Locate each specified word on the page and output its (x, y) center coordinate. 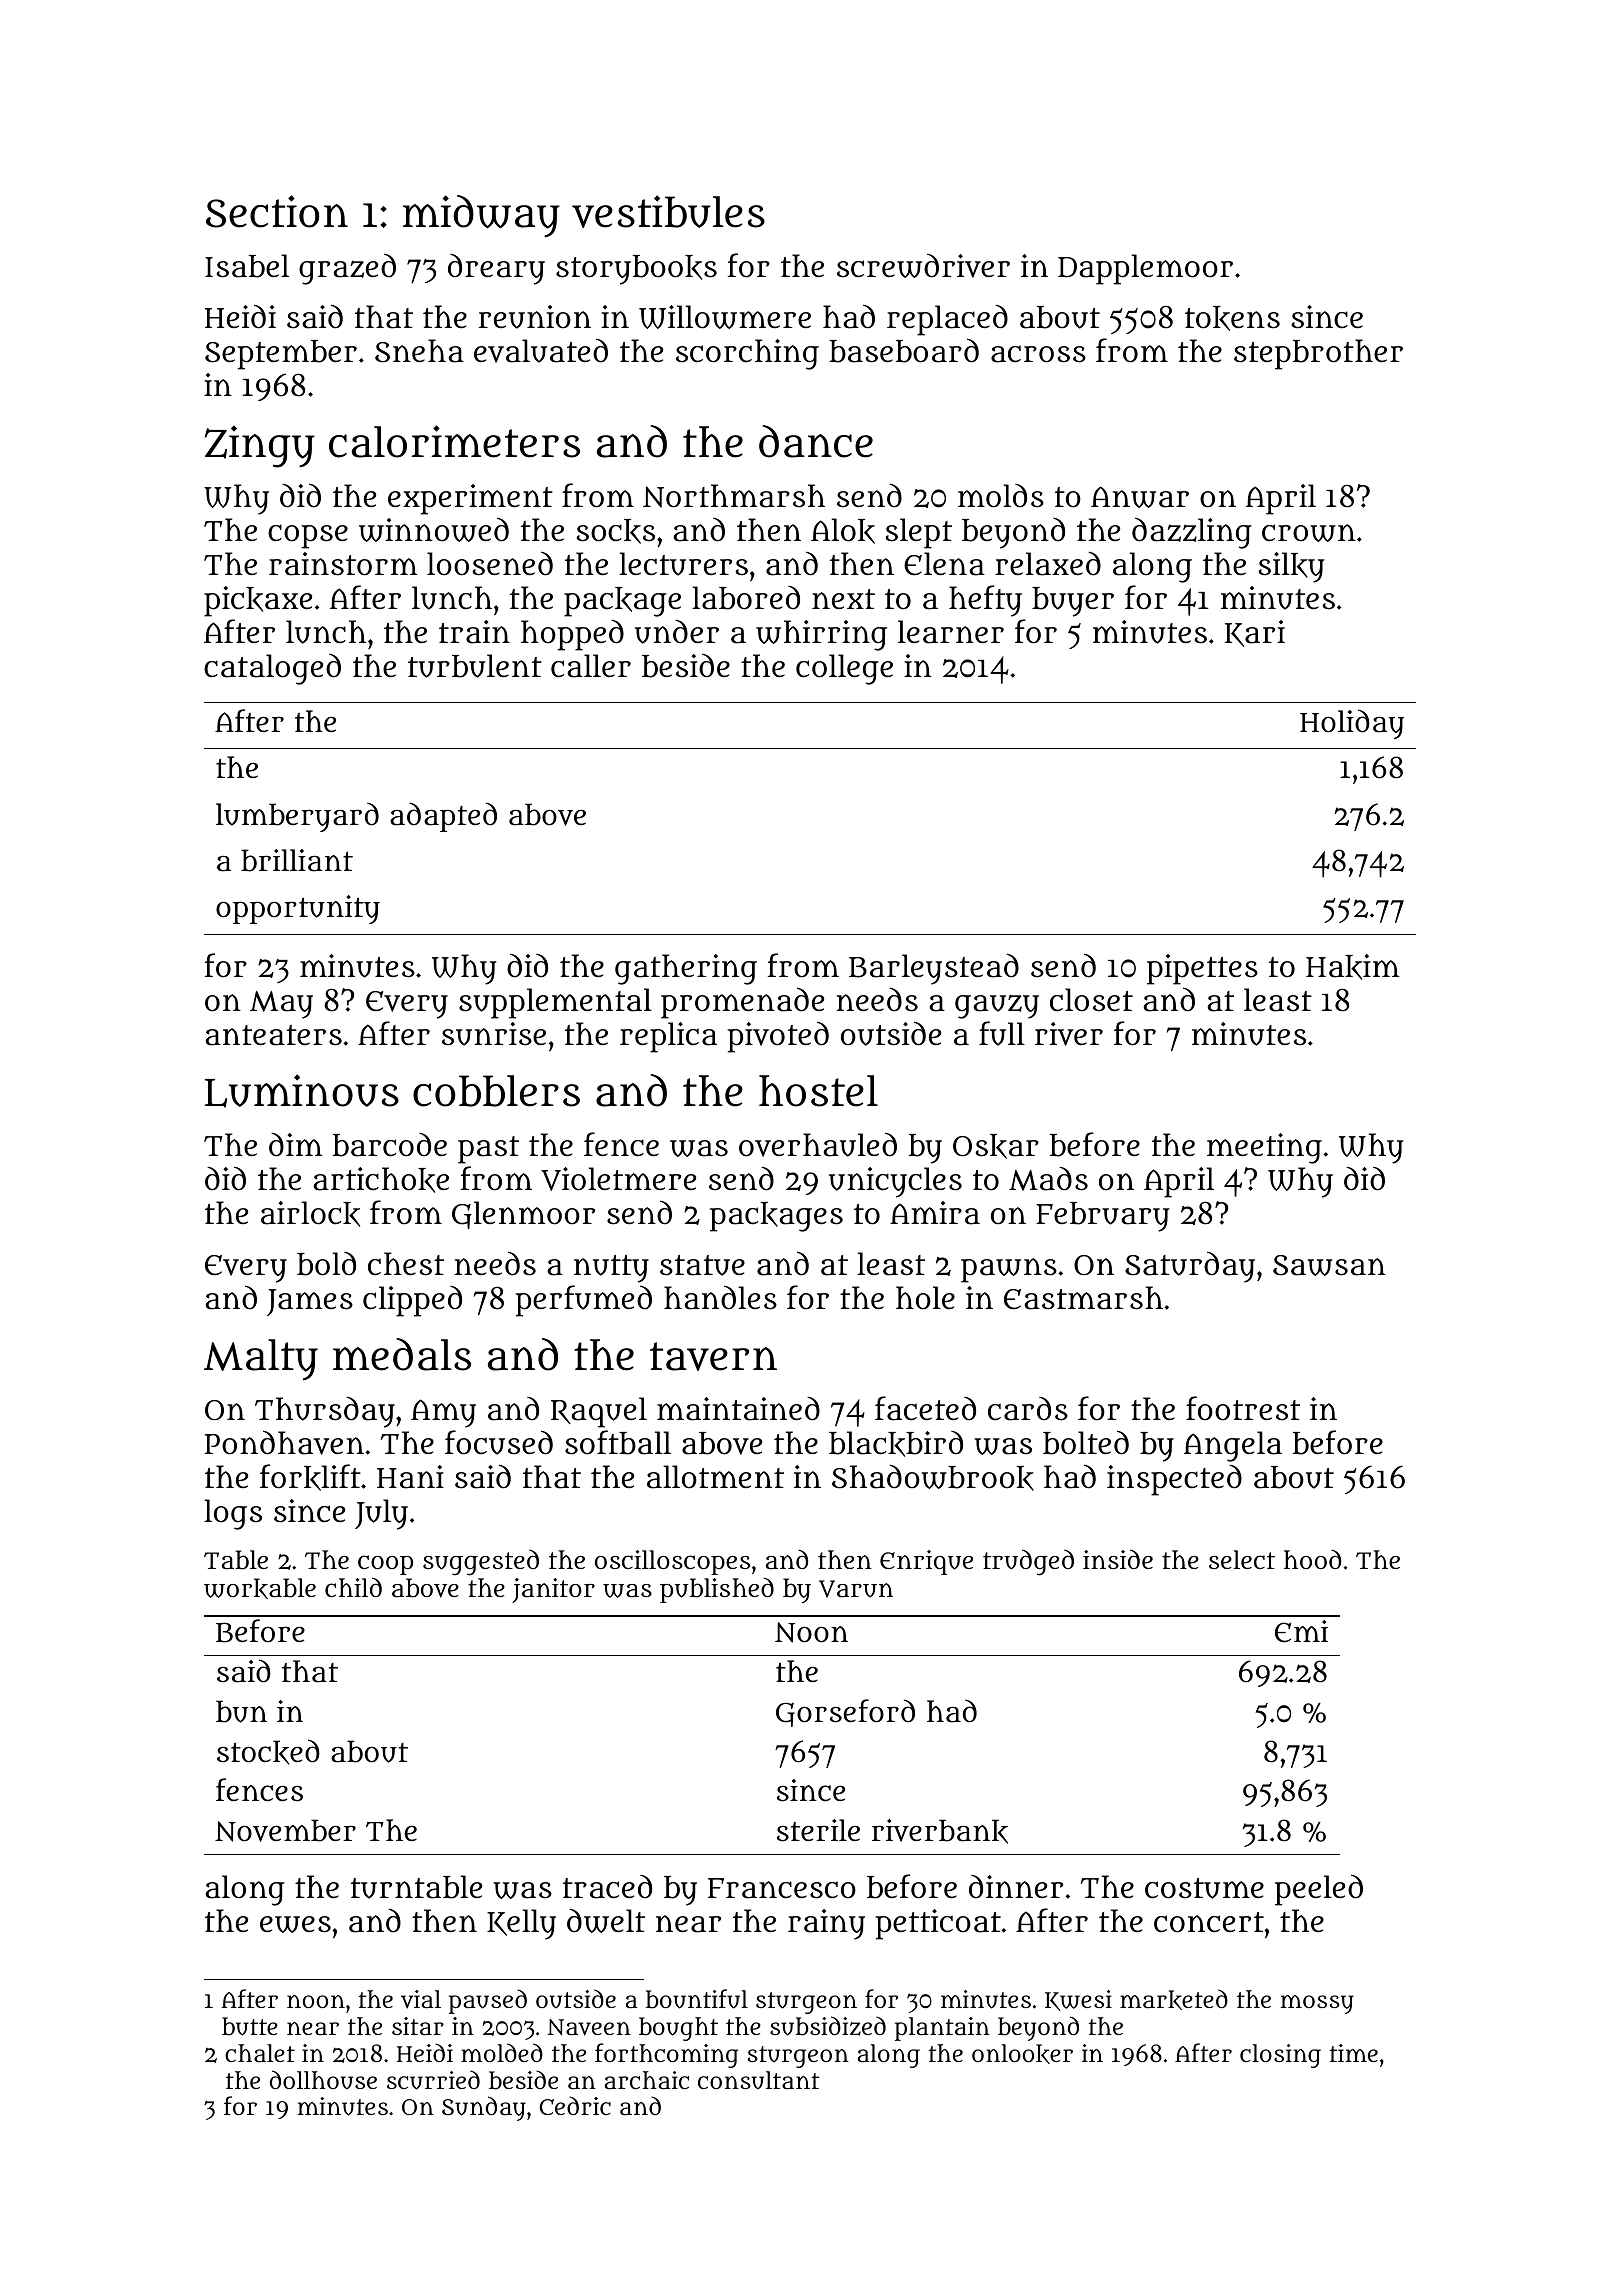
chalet (260, 2053)
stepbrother (1318, 354)
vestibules (668, 211)
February (1102, 1217)
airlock (310, 1214)
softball (618, 1442)
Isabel (247, 266)
